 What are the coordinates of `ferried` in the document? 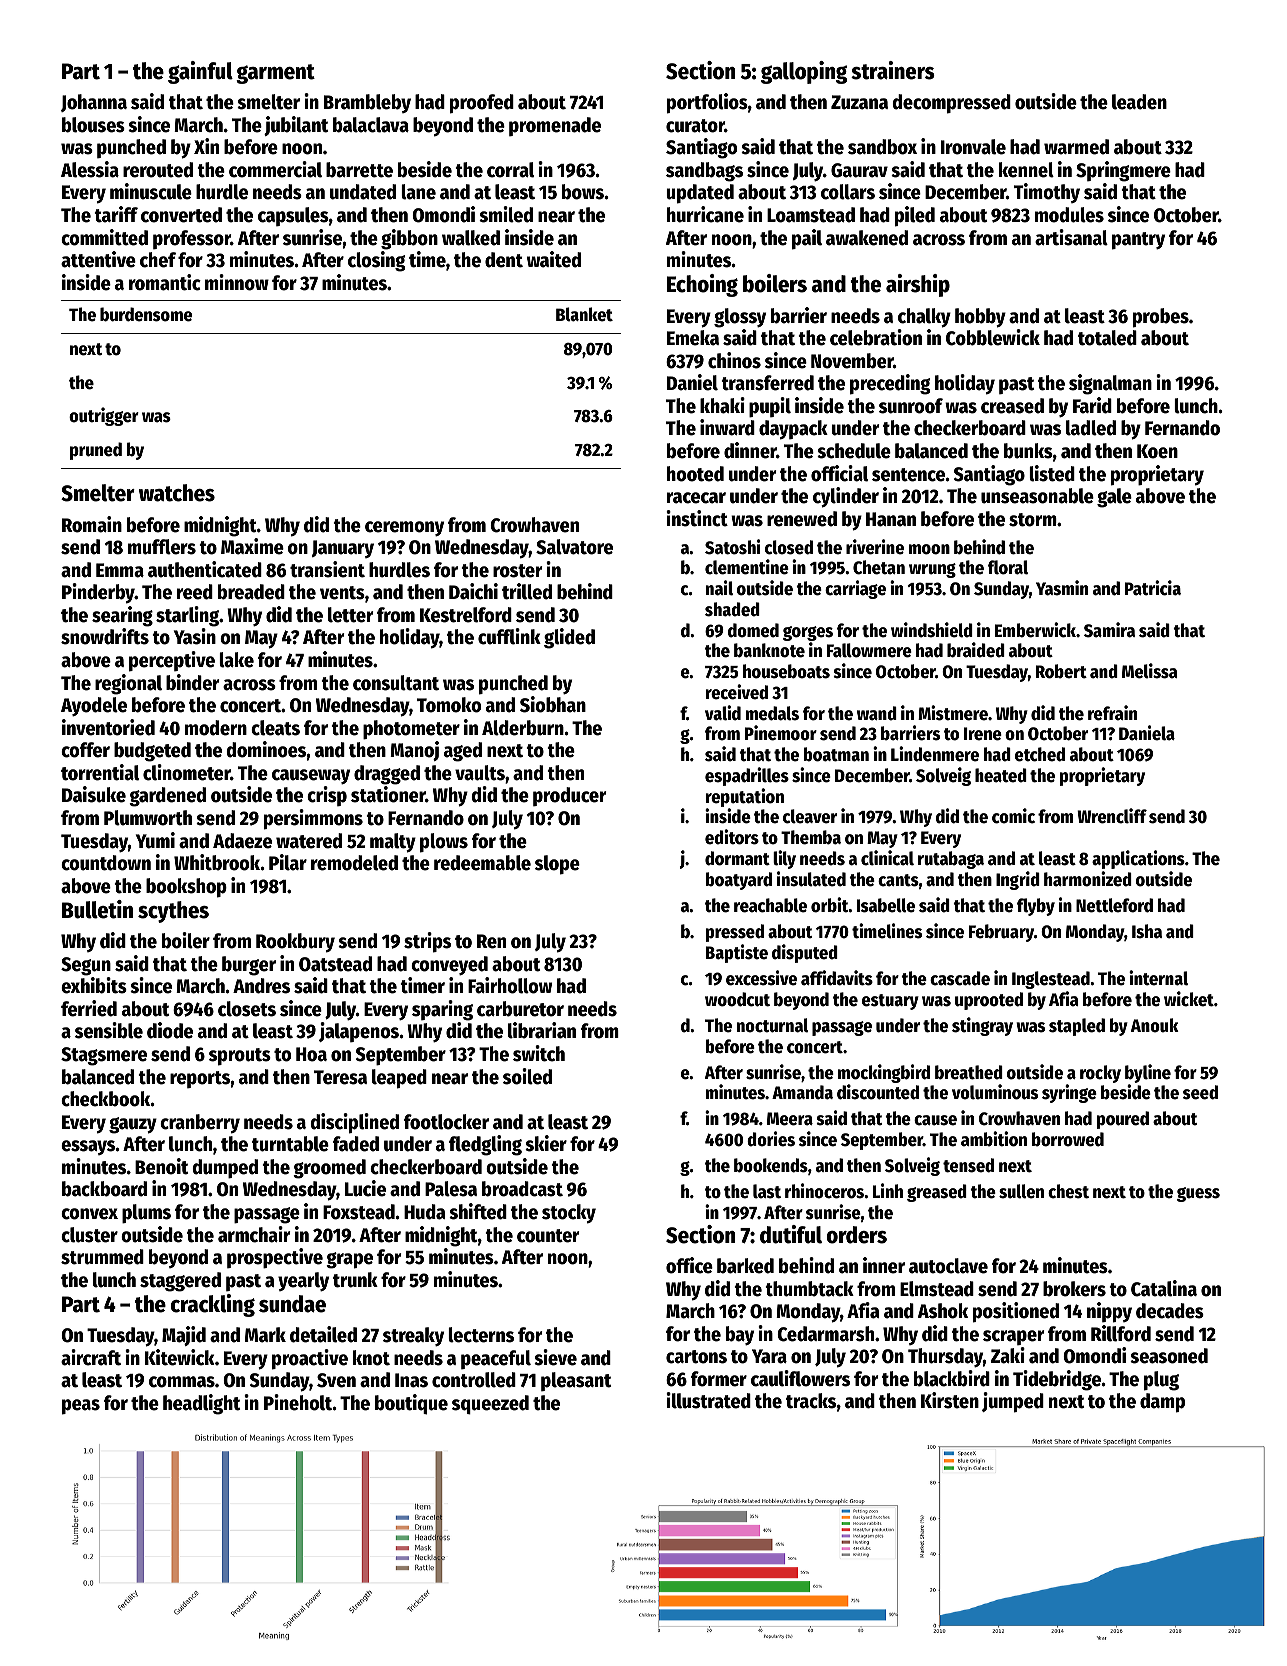 It's located at (89, 1008).
